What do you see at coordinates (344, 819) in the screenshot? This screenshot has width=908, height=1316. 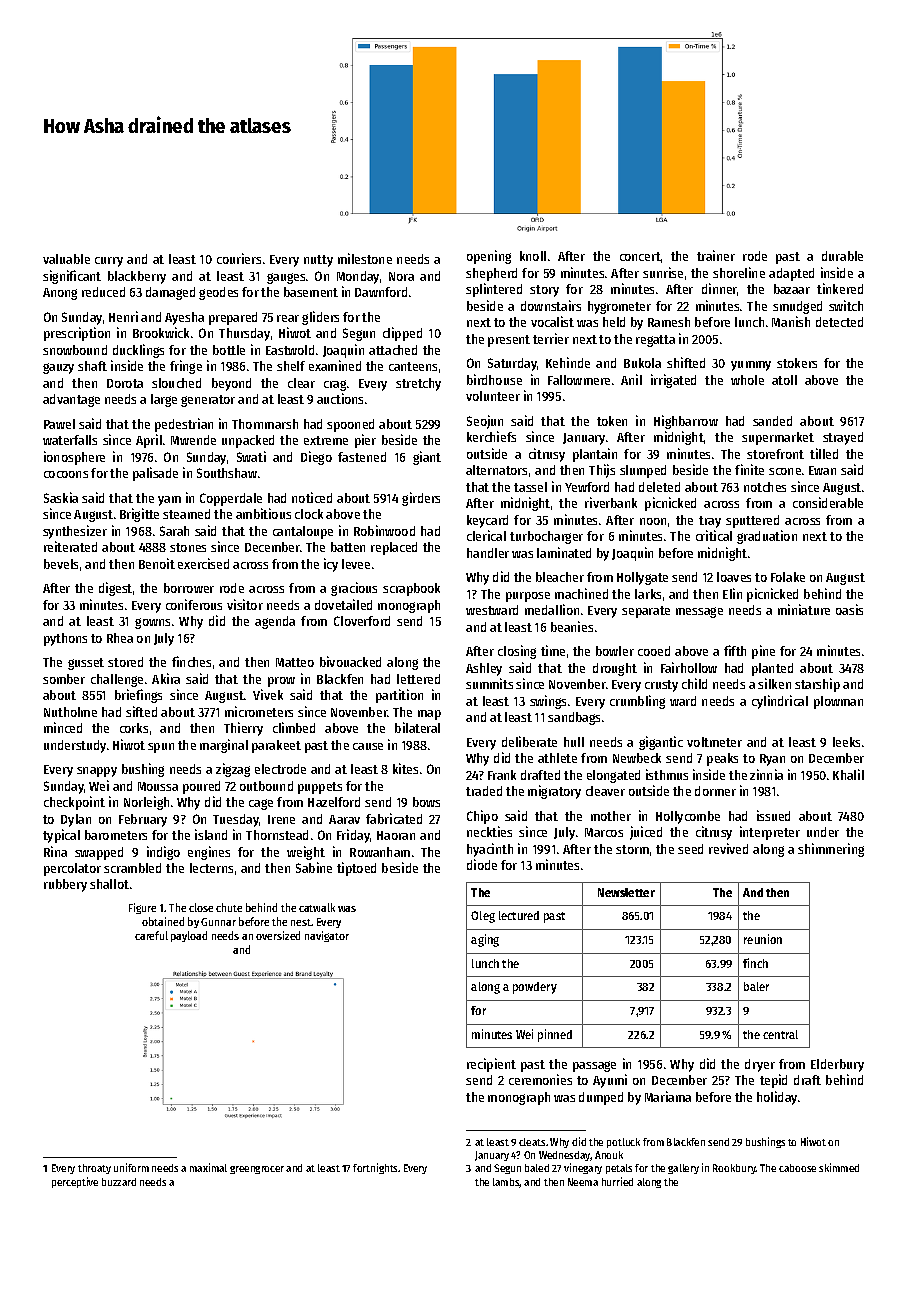 I see `Aarav` at bounding box center [344, 819].
